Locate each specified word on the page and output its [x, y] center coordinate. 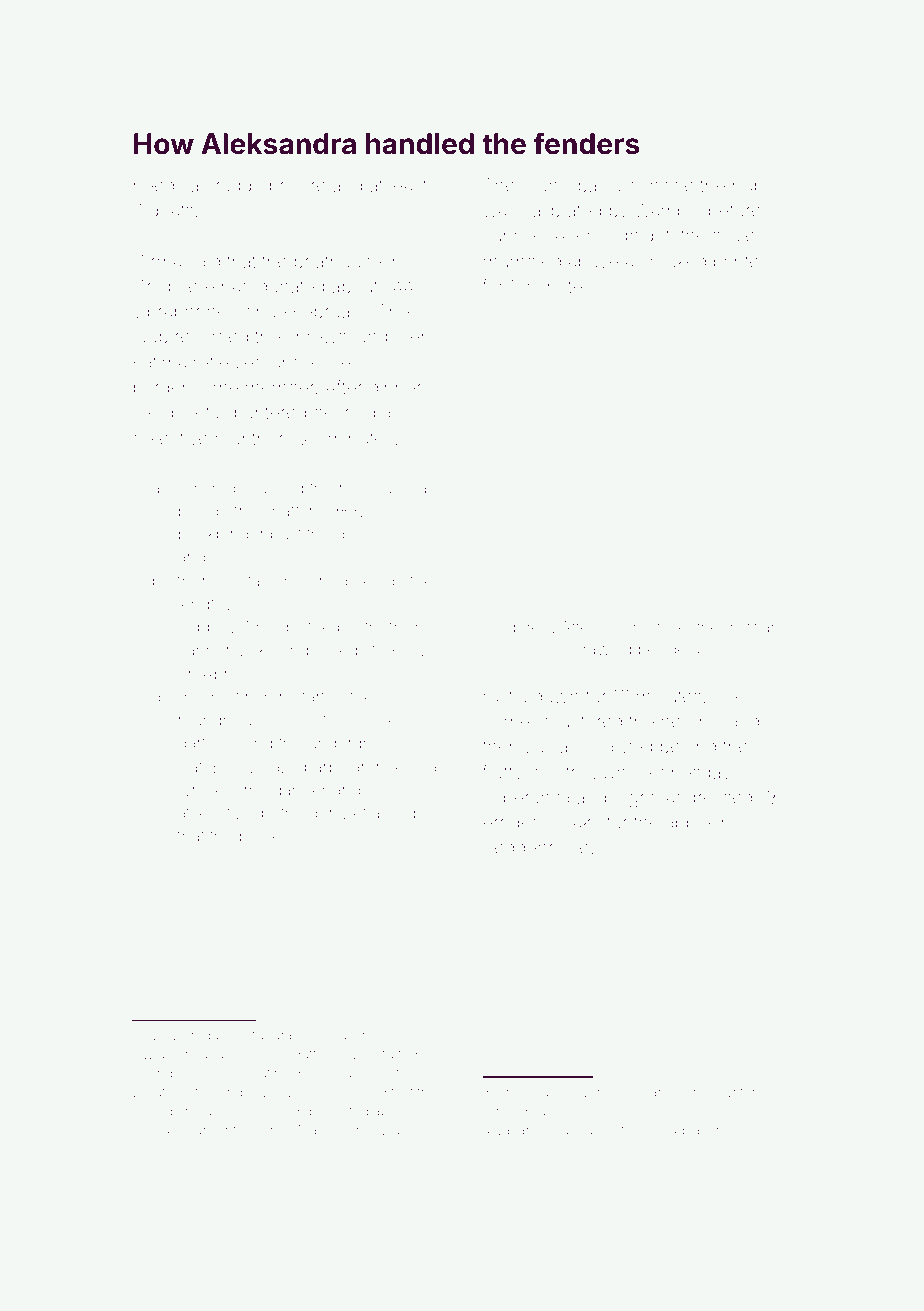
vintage [374, 1037]
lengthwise [219, 606]
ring [231, 1093]
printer [739, 263]
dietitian [752, 627]
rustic [505, 696]
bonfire [298, 185]
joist [623, 188]
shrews [317, 336]
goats [171, 212]
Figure [517, 629]
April [218, 675]
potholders [301, 814]
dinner [395, 387]
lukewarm [643, 1092]
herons [689, 722]
